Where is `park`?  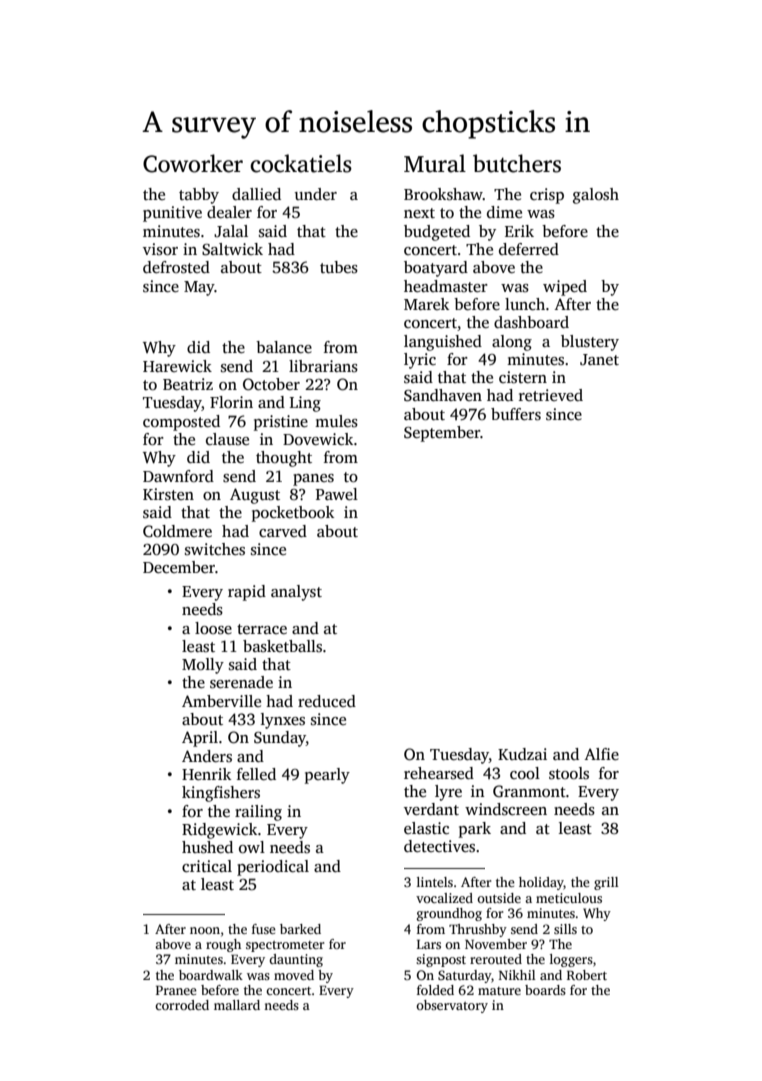
park is located at coordinates (475, 830).
